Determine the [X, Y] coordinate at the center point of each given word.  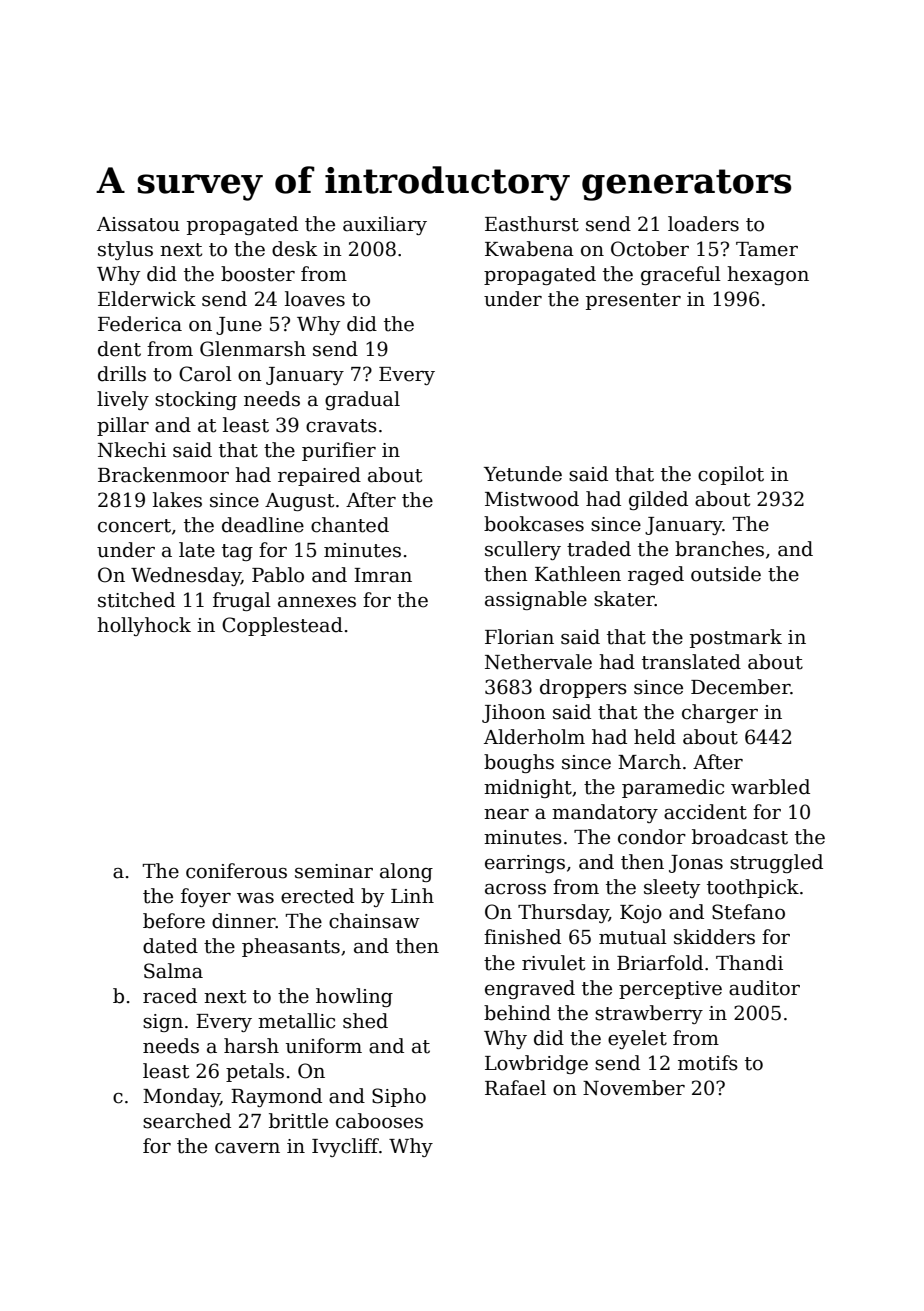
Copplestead [282, 626]
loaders [703, 224]
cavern [247, 1148]
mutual [633, 937]
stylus [125, 250]
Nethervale [538, 662]
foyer [206, 897]
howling [354, 997]
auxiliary [385, 225]
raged [656, 575]
